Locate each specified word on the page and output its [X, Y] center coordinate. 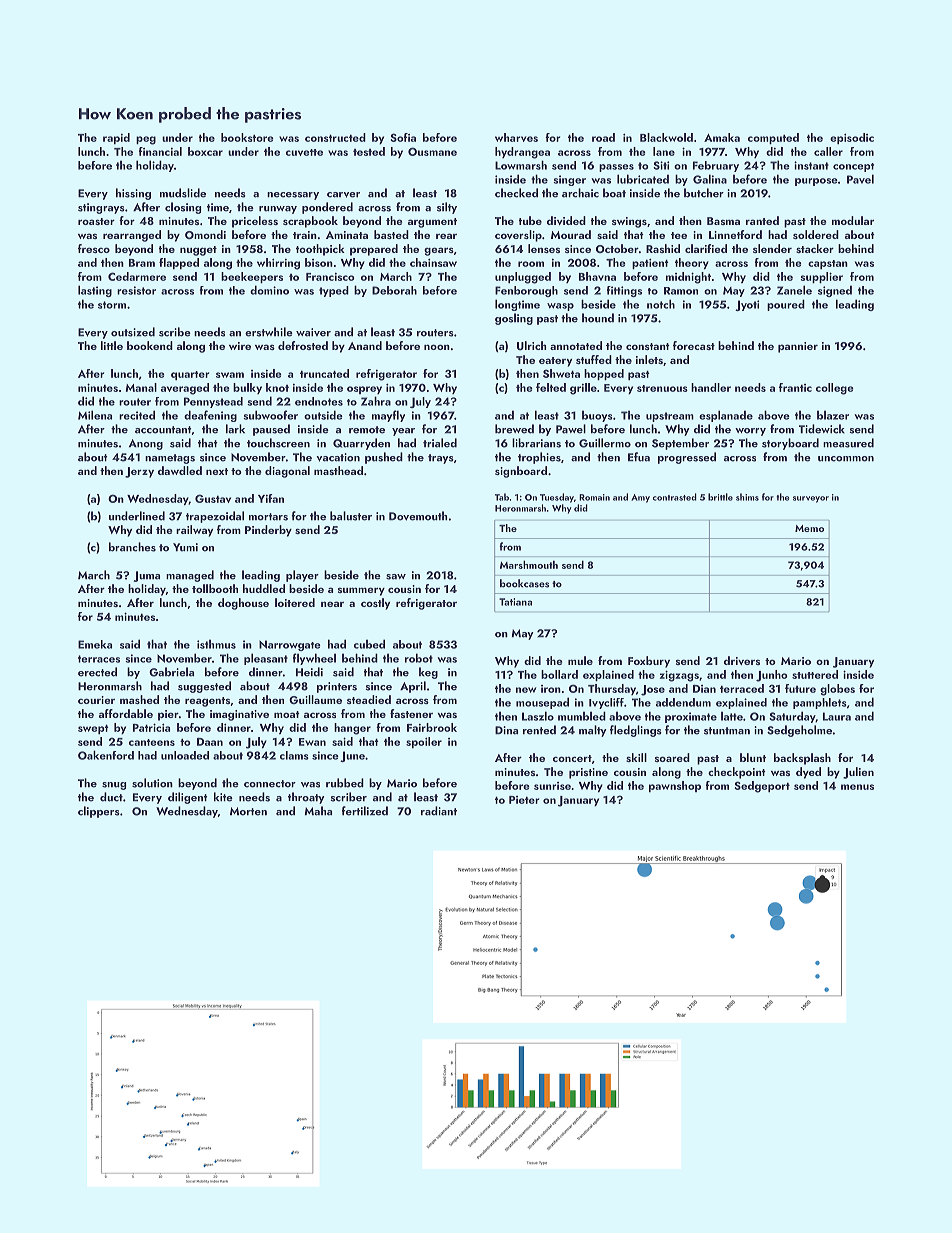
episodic [852, 138]
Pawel [571, 429]
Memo [809, 528]
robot [419, 658]
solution [152, 783]
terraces [99, 659]
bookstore [247, 137]
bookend [150, 345]
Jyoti [747, 305]
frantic [795, 387]
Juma [146, 576]
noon [437, 347]
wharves [516, 137]
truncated [324, 373]
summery [361, 591]
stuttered [815, 674]
